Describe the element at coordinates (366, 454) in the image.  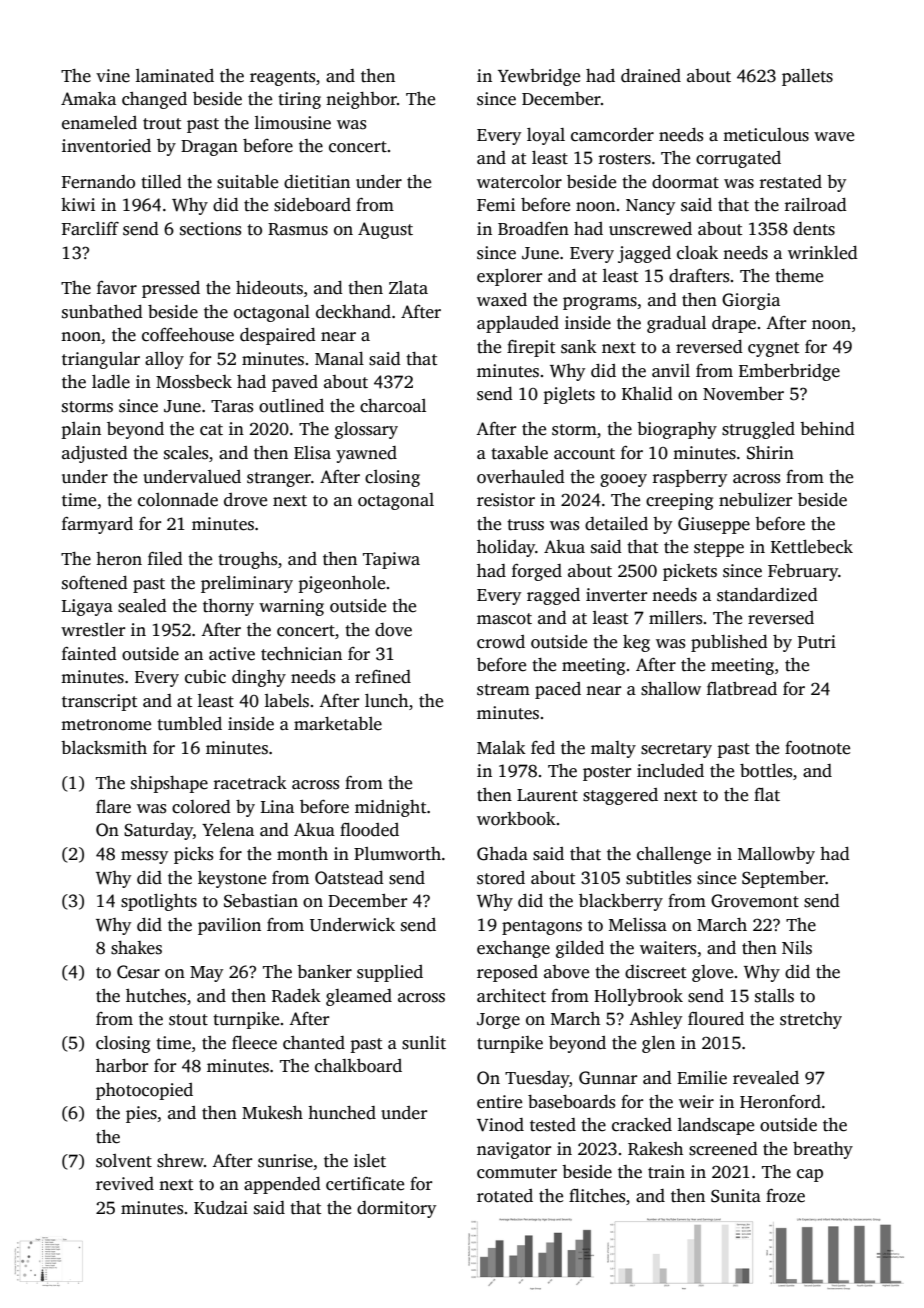
I see `yawned` at that location.
